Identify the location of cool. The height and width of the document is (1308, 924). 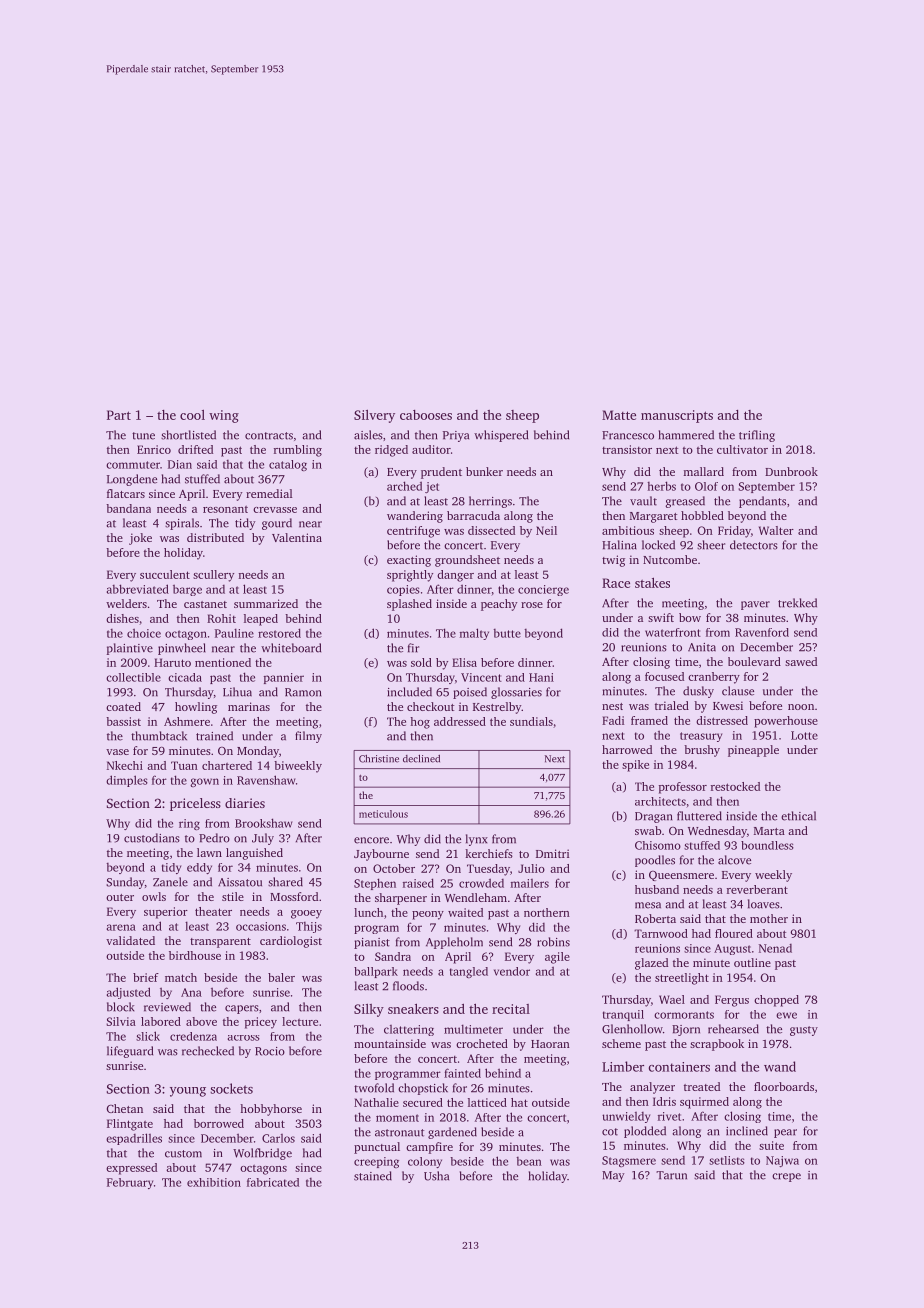
(192, 415).
